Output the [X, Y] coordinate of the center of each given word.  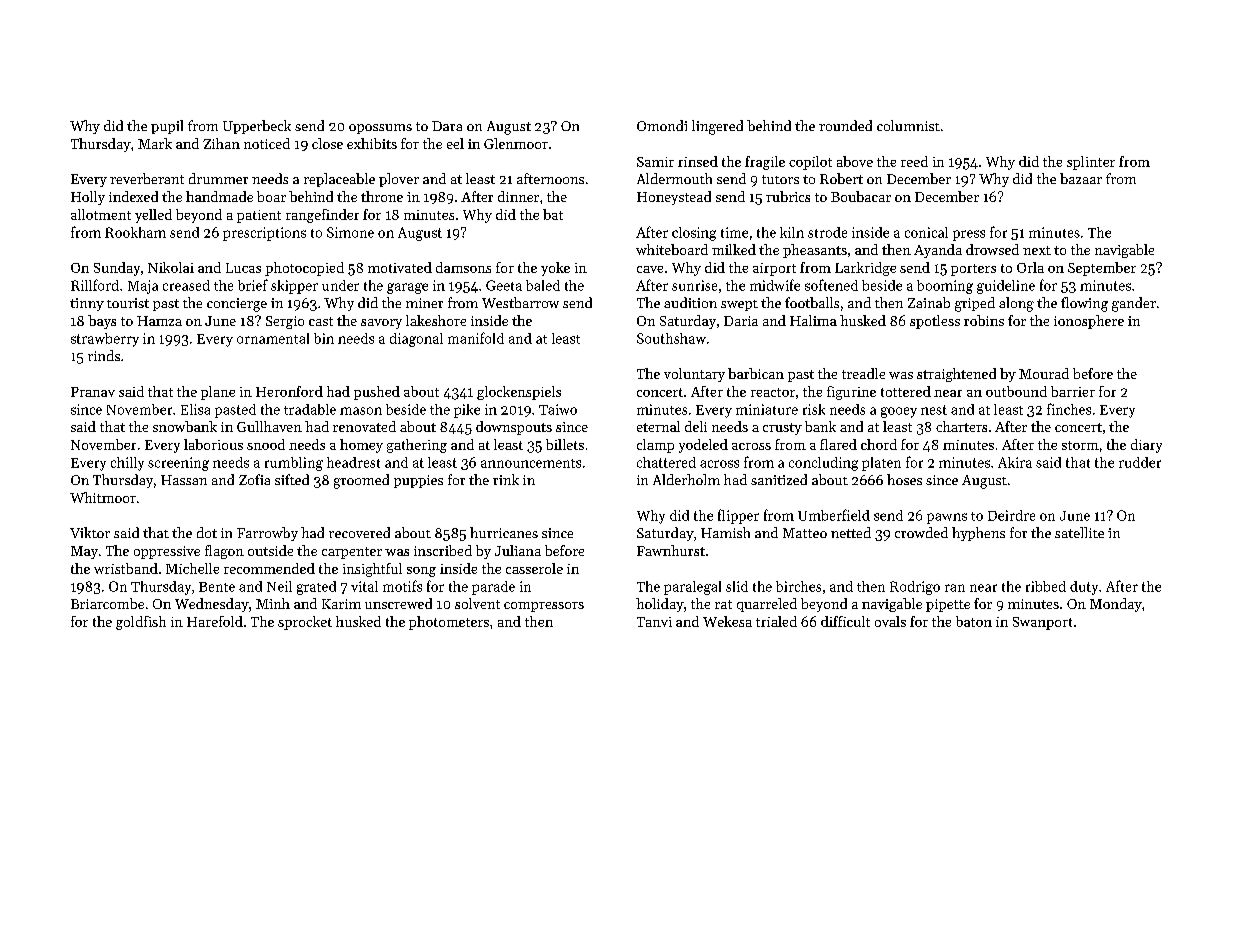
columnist [908, 125]
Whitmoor [103, 497]
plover [399, 180]
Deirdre [1011, 515]
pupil [167, 127]
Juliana [518, 550]
